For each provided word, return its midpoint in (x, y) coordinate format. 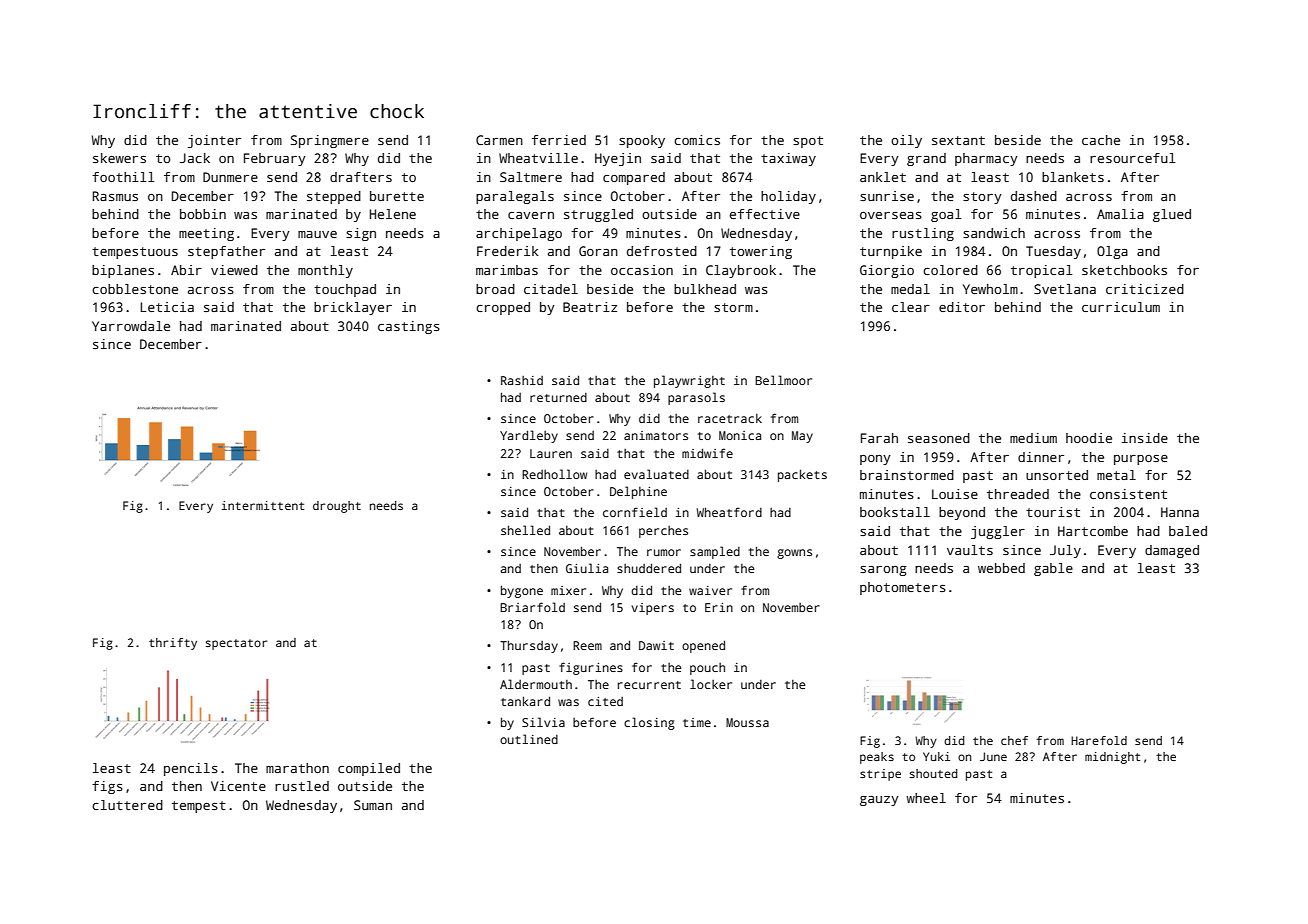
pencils (191, 769)
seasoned (939, 438)
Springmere (330, 141)
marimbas (507, 270)
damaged (1172, 551)
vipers (652, 609)
